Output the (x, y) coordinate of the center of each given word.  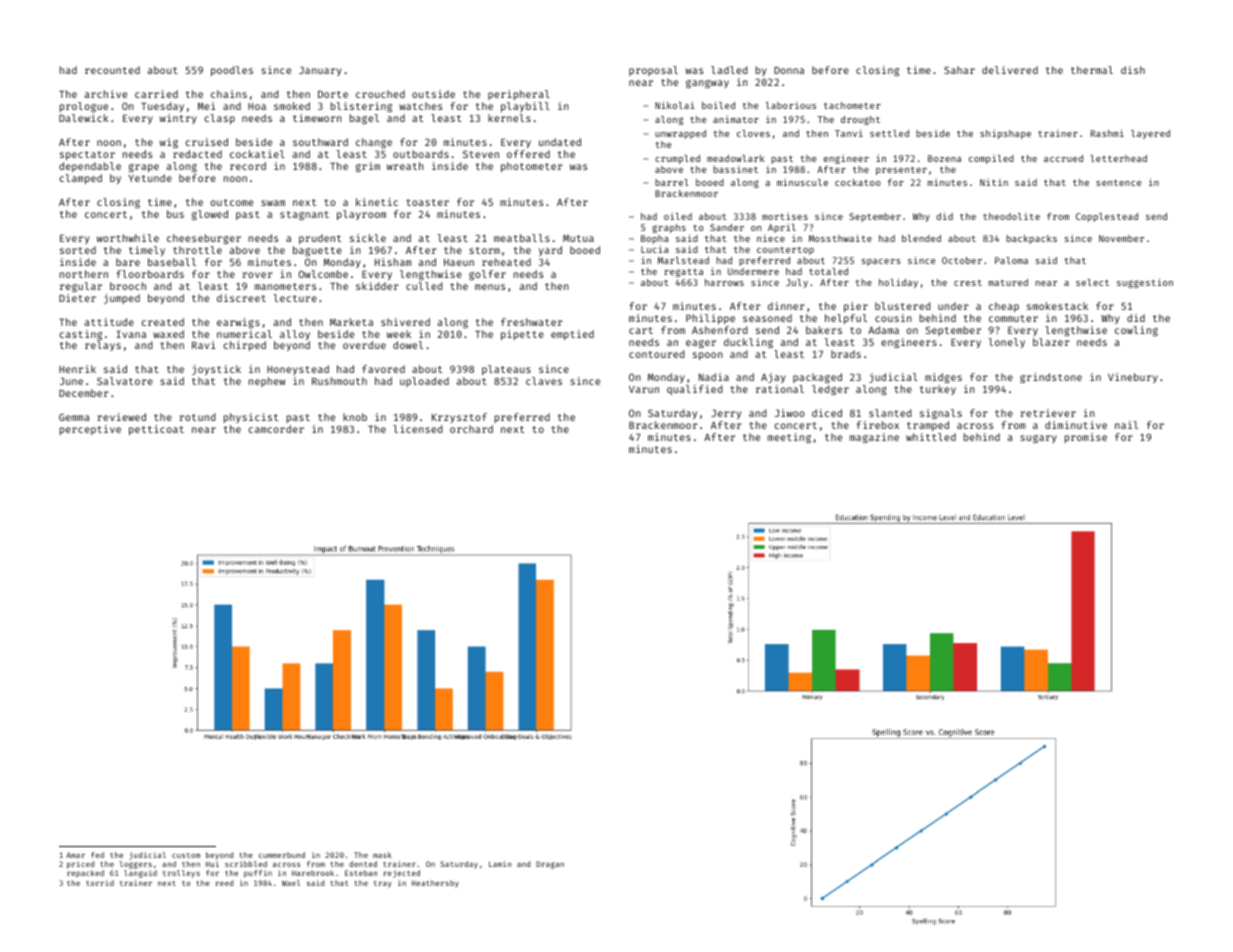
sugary (1038, 439)
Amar (75, 855)
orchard (471, 429)
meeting (789, 438)
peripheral (519, 95)
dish (1133, 70)
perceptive (90, 430)
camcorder (276, 429)
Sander (727, 227)
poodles (232, 71)
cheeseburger (204, 239)
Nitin (994, 182)
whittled (931, 437)
